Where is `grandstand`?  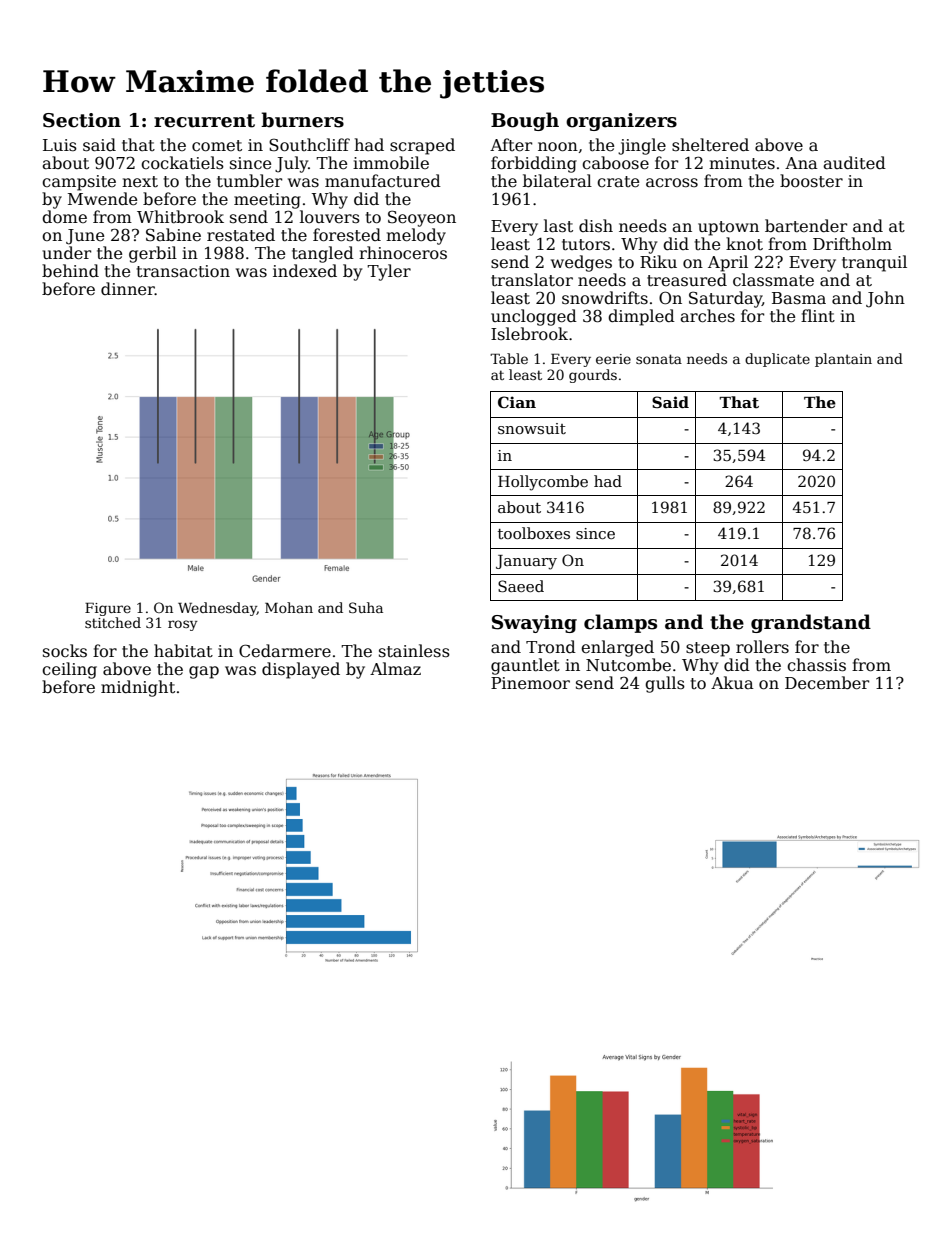
grandstand is located at coordinates (811, 623).
